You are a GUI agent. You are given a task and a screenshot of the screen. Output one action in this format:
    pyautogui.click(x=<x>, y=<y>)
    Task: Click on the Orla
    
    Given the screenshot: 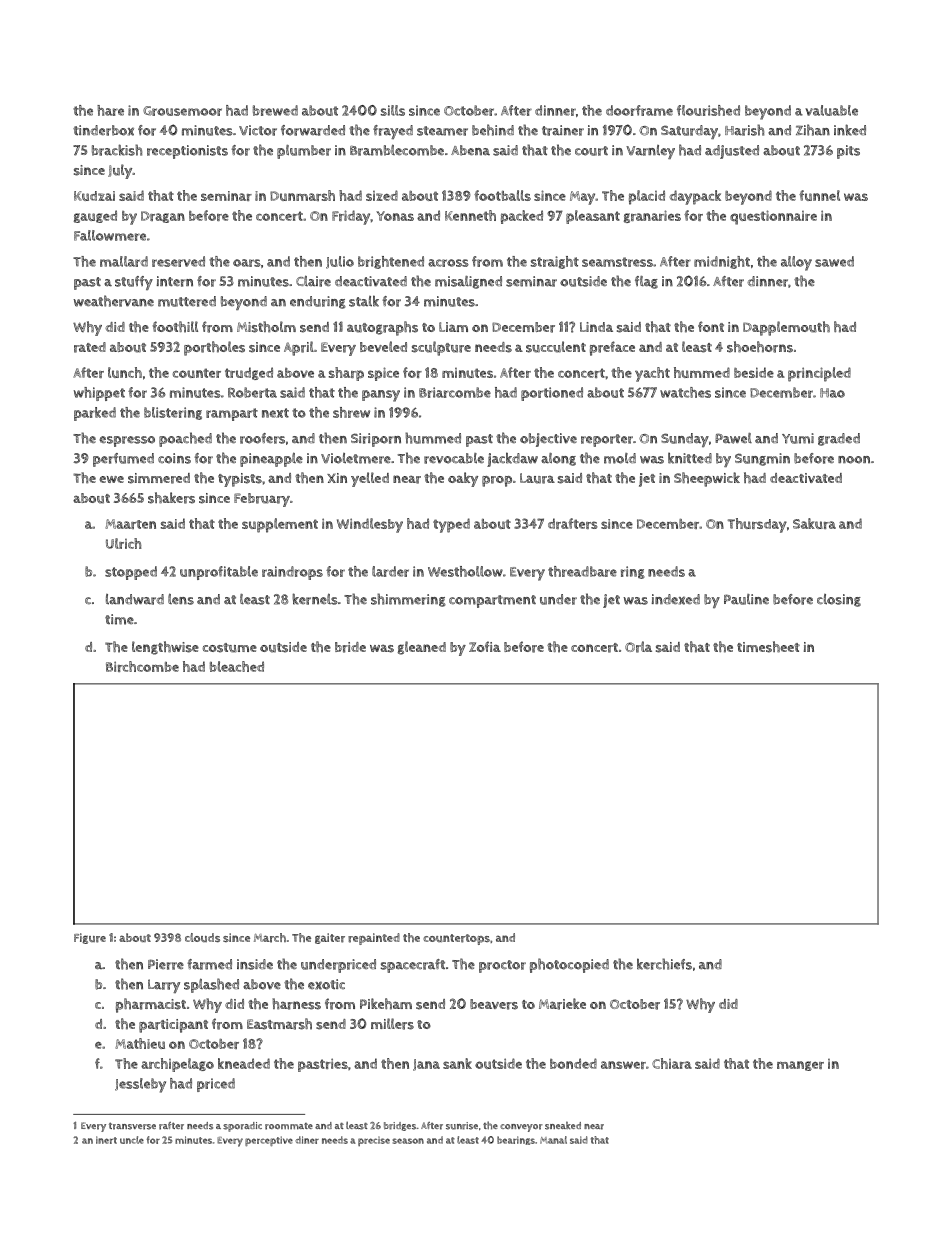 What is the action you would take?
    pyautogui.click(x=638, y=647)
